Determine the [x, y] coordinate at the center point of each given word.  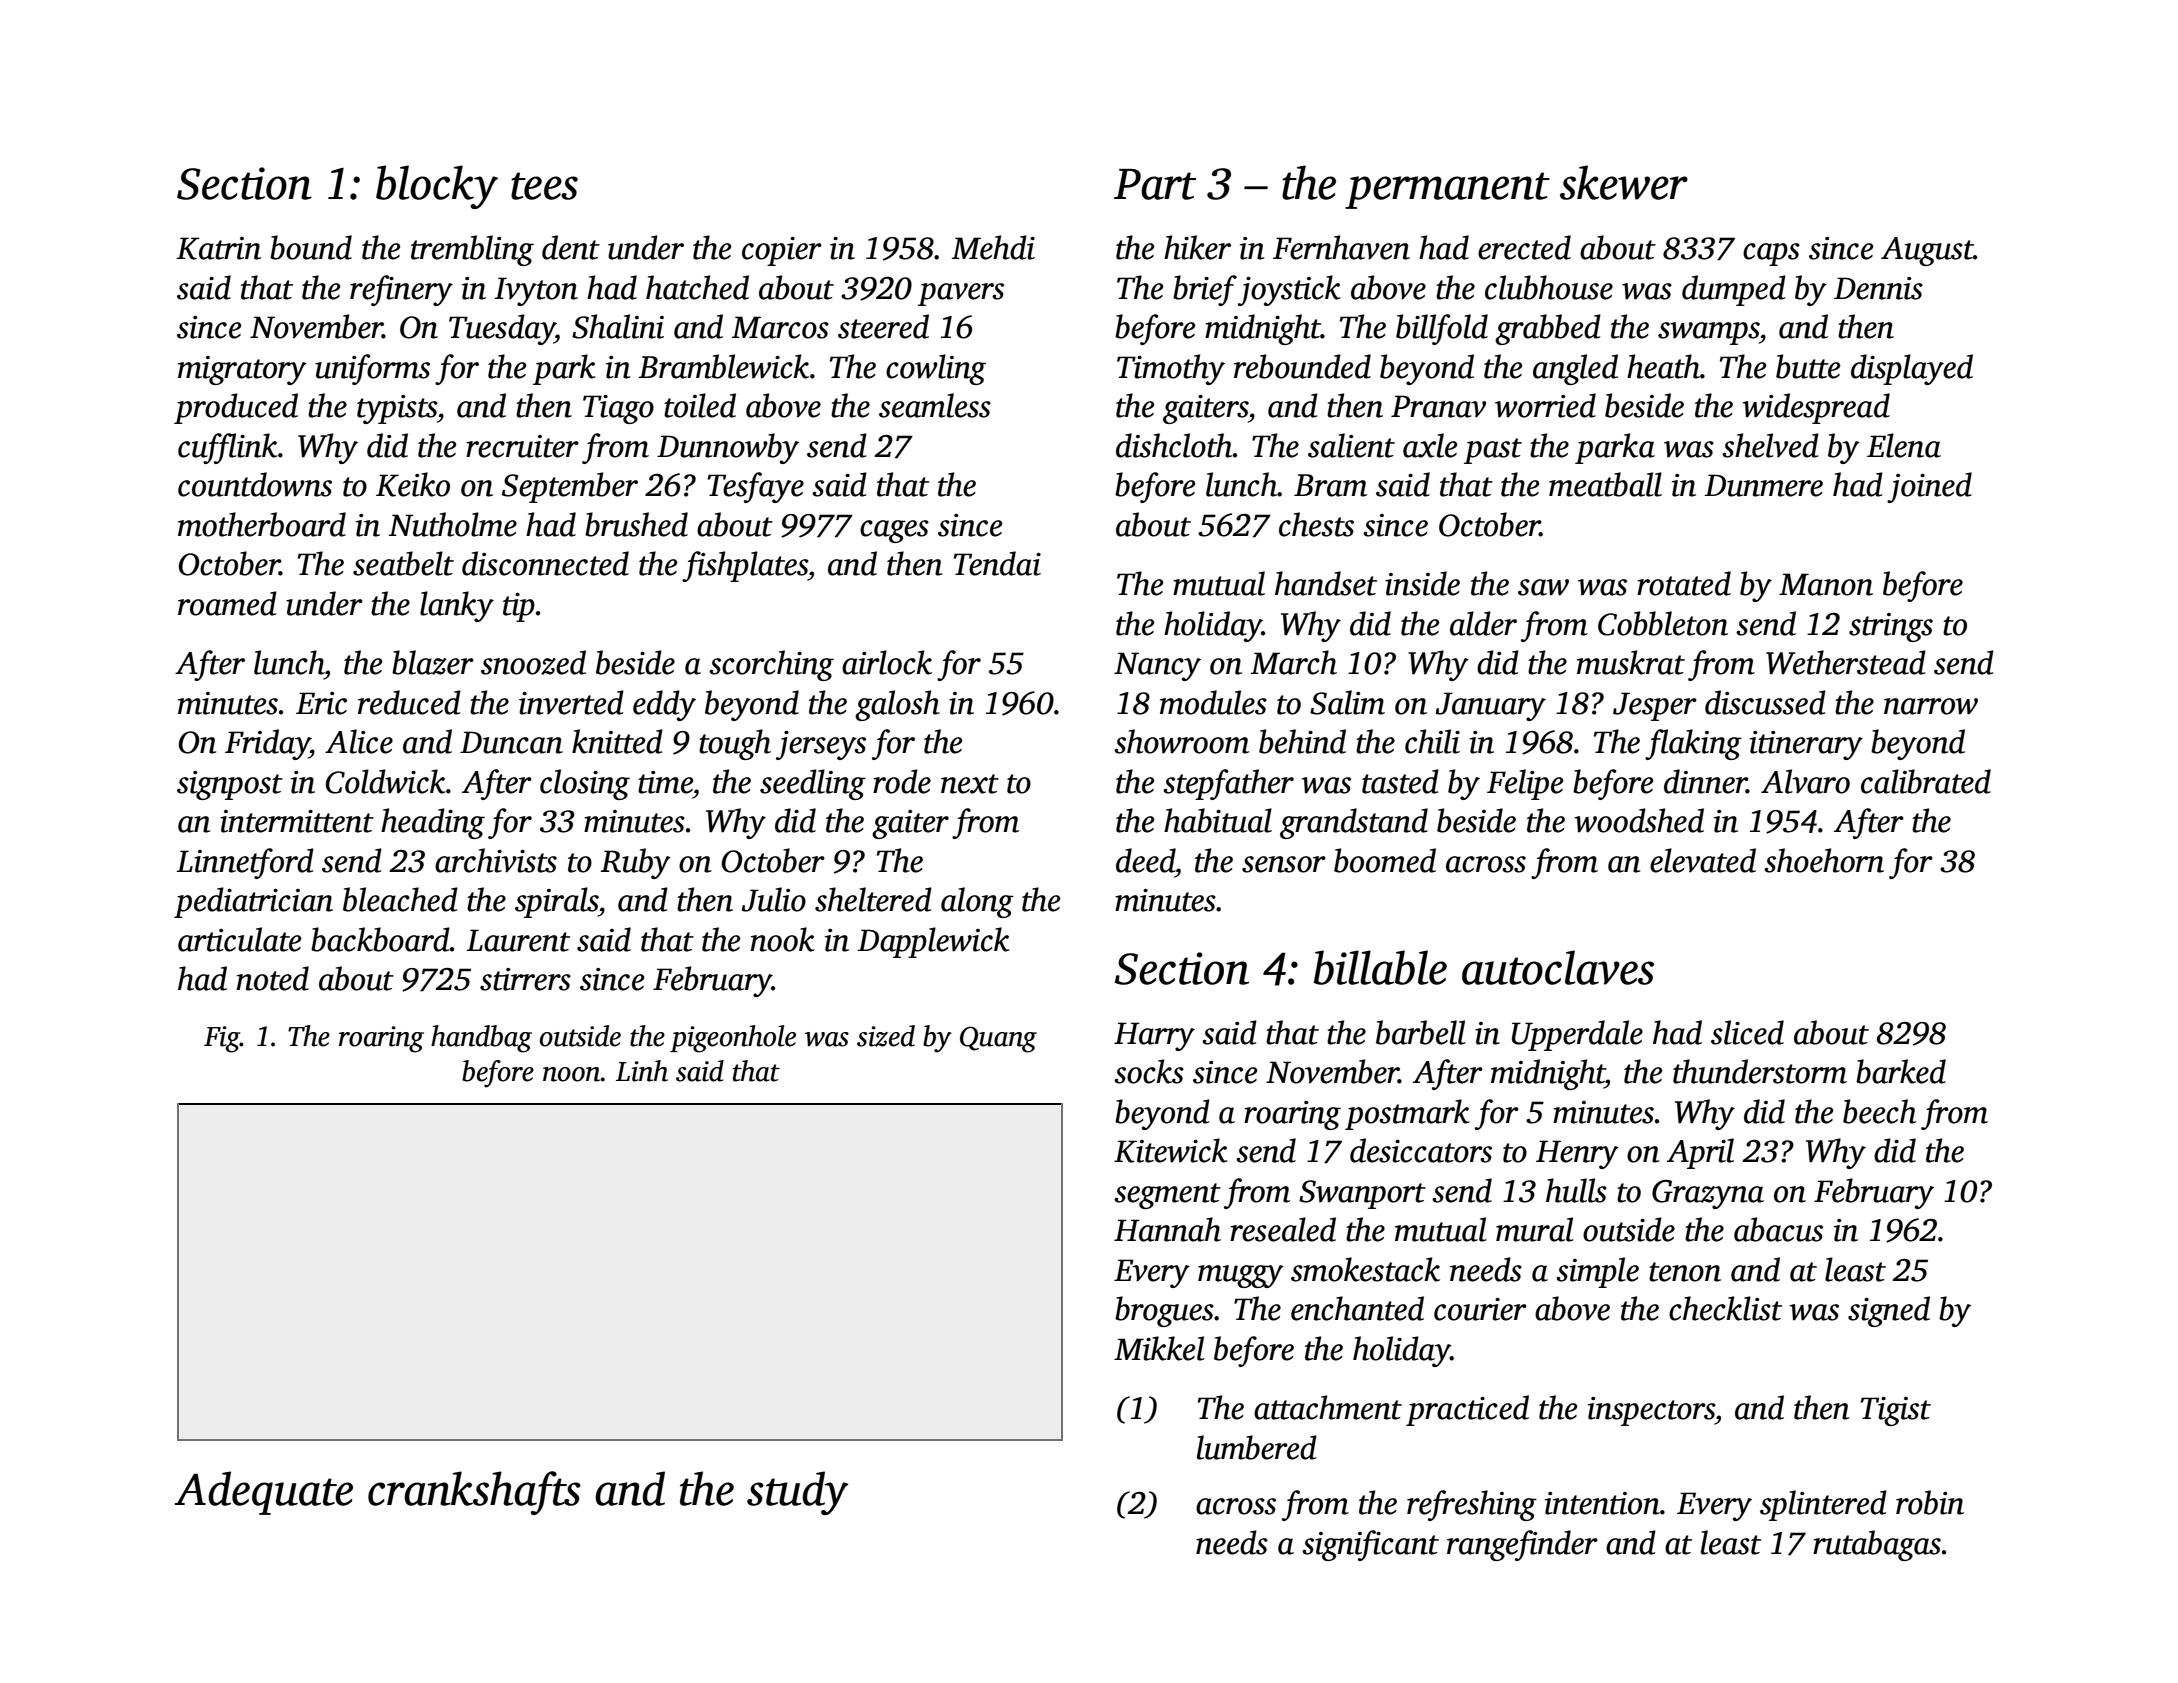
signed [1889, 1311]
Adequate [264, 1493]
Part [1155, 184]
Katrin [218, 248]
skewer [1624, 182]
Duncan [511, 742]
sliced [1747, 1032]
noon [572, 1074]
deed [1145, 860]
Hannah [1167, 1229]
